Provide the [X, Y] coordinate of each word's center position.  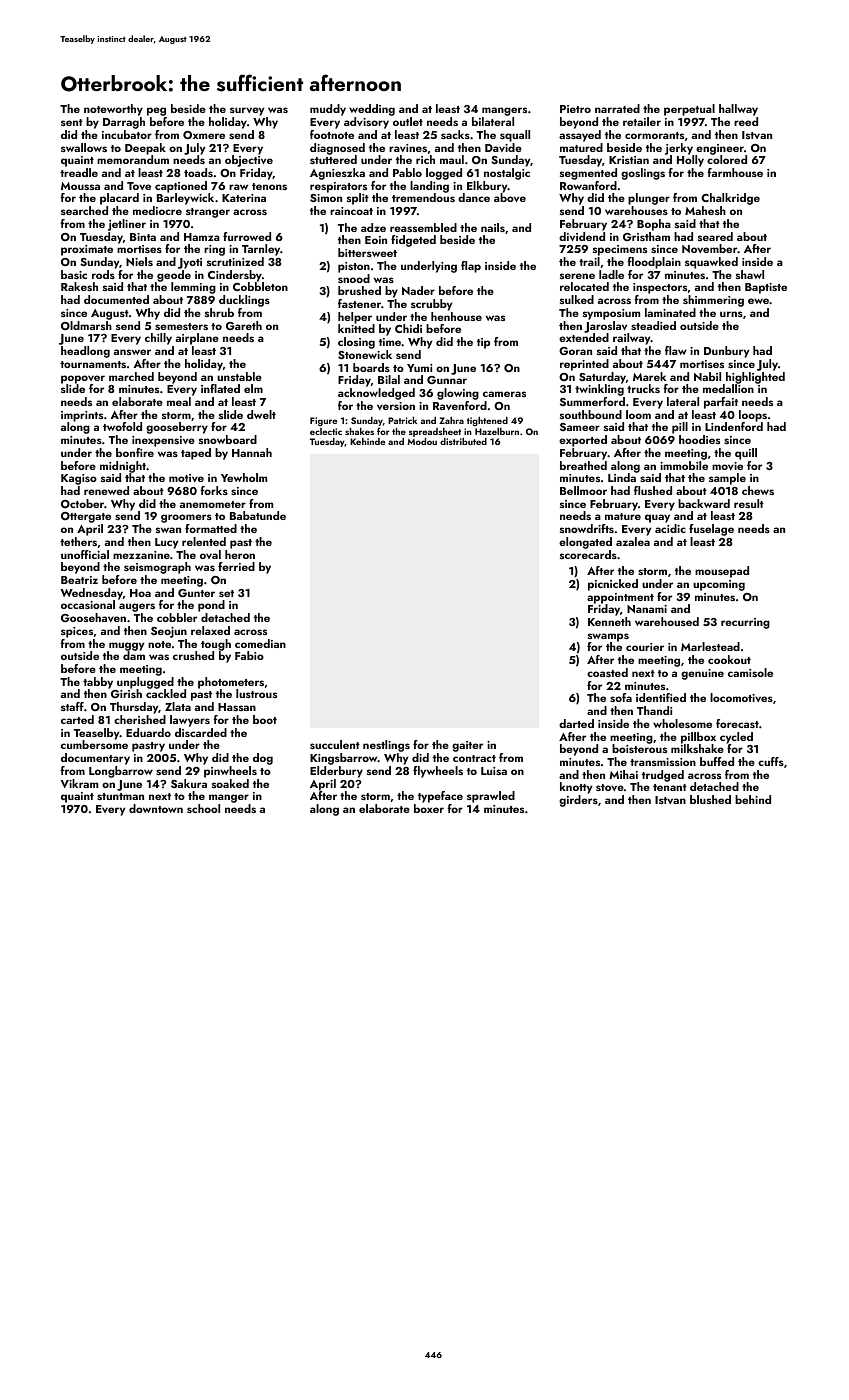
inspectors [660, 288]
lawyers [190, 721]
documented [116, 299]
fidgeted [413, 241]
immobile [684, 465]
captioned [181, 187]
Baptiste [766, 288]
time [390, 342]
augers [137, 607]
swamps [608, 637]
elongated [585, 543]
